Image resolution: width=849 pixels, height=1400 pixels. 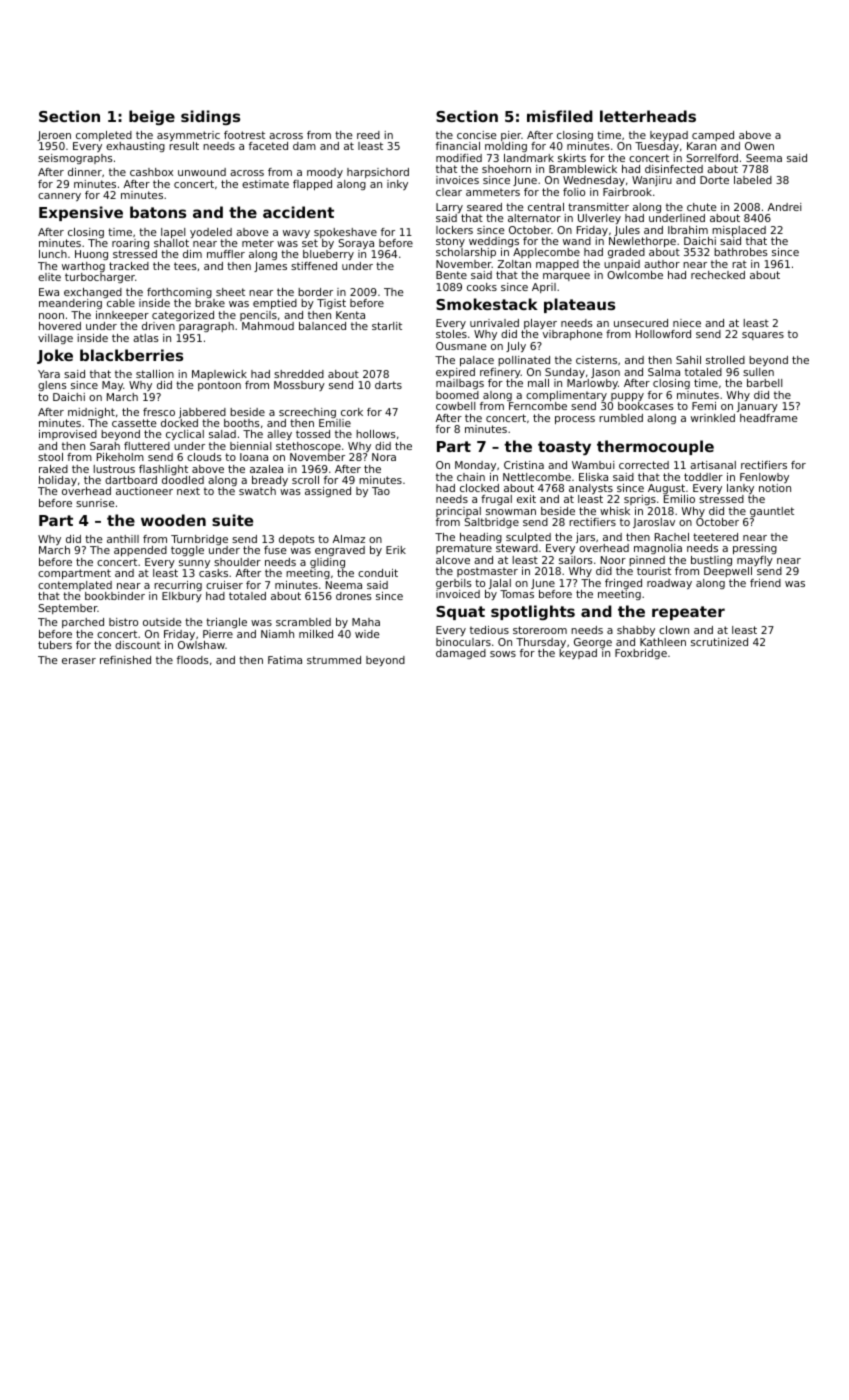 What do you see at coordinates (784, 207) in the document?
I see `Andrei` at bounding box center [784, 207].
